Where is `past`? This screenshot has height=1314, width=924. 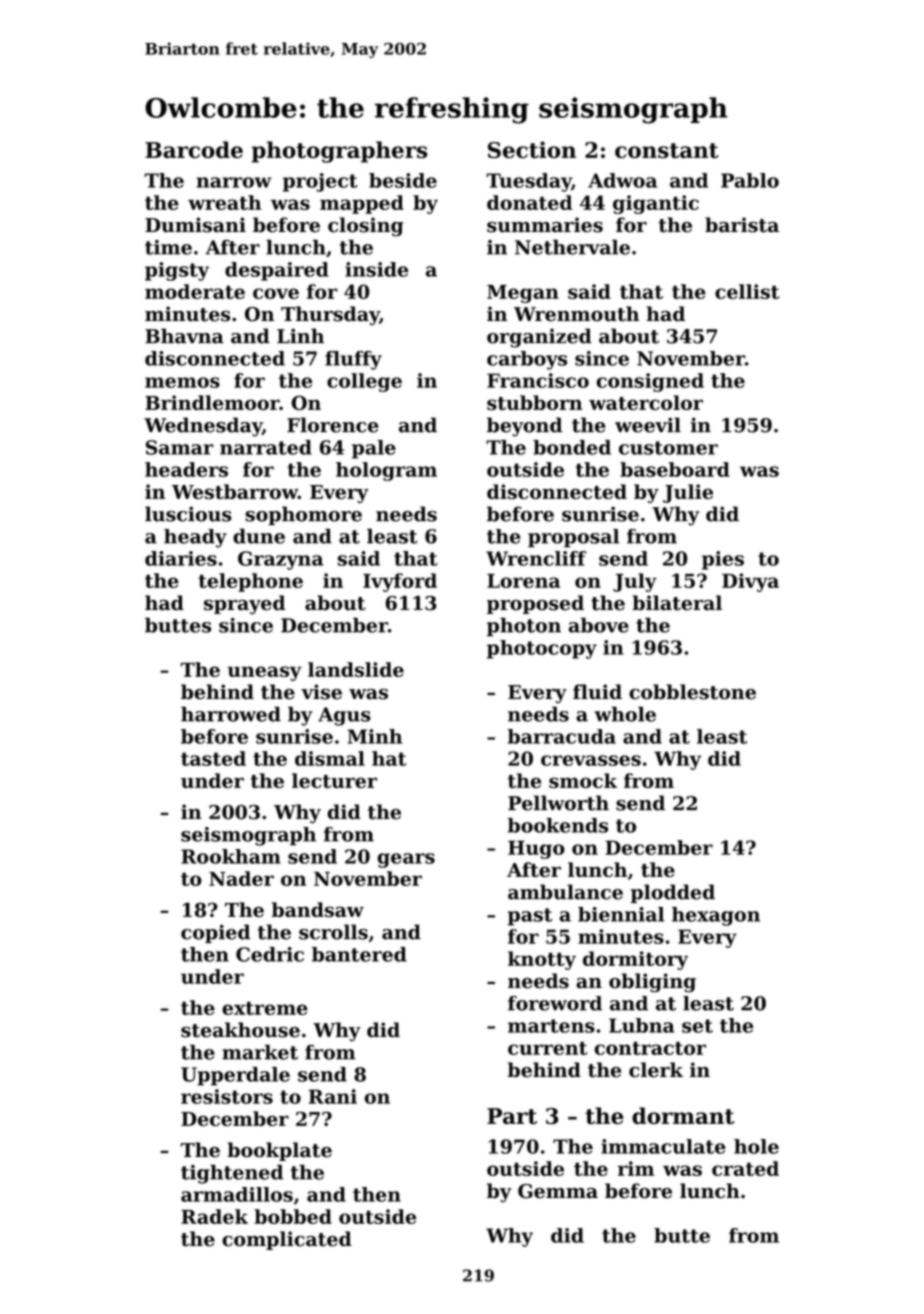 past is located at coordinates (530, 917).
